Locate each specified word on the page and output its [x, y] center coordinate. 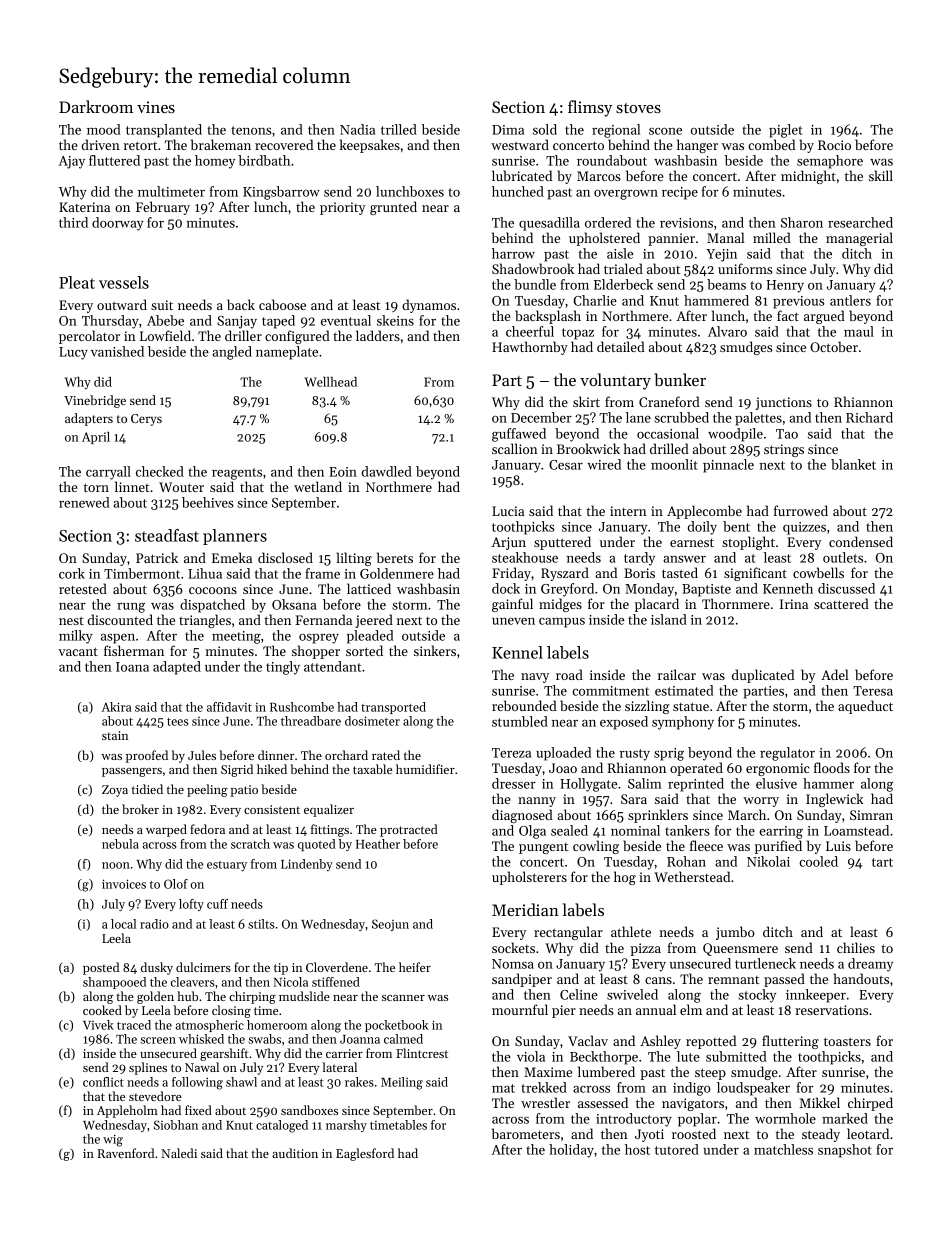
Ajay [71, 162]
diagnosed [522, 816]
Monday [649, 590]
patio [244, 791]
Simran [871, 815]
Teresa [873, 691]
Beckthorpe [604, 1058]
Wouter [181, 487]
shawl [241, 1082]
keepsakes [370, 146]
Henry [785, 286]
